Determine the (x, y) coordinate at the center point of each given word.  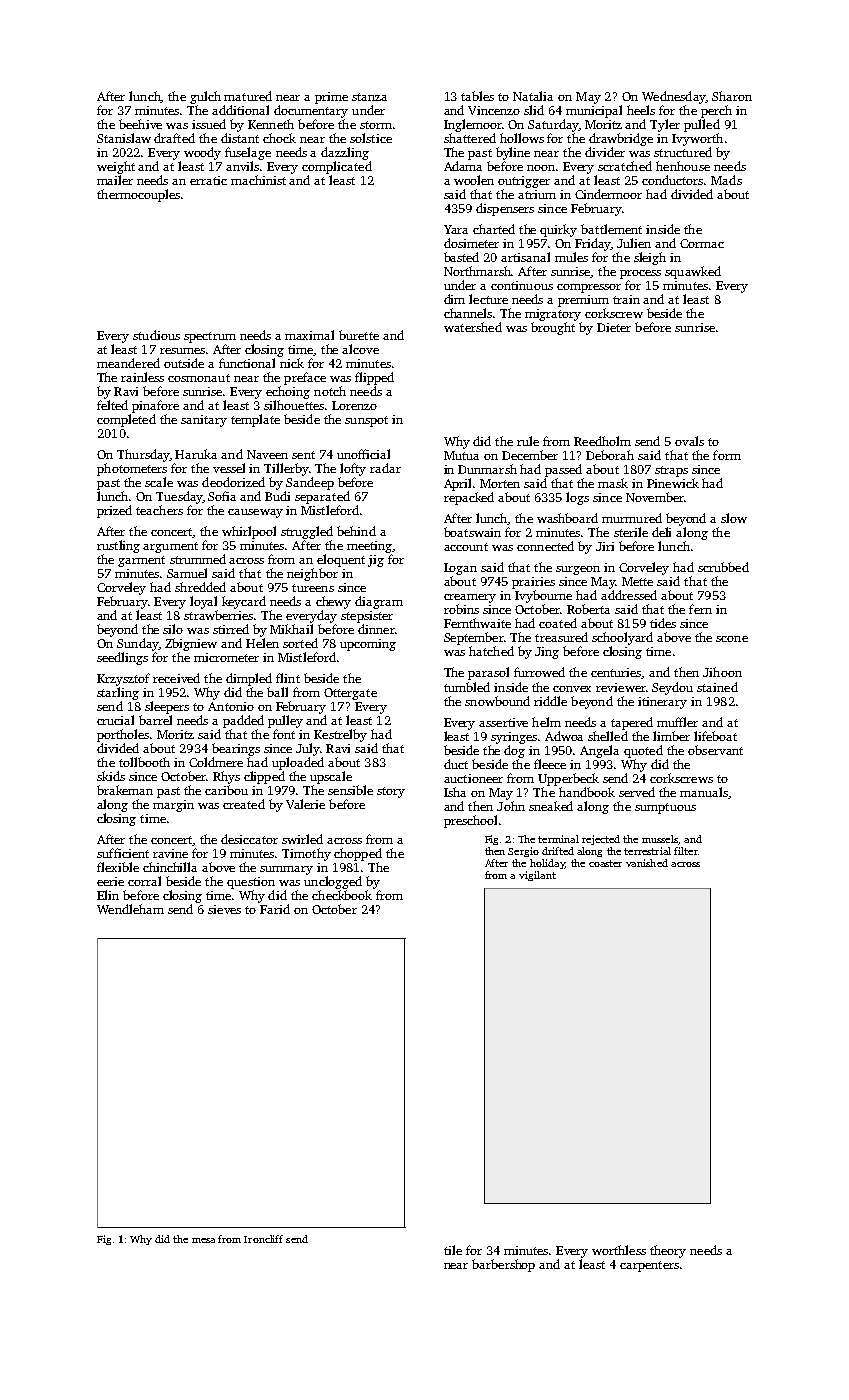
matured (248, 96)
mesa (203, 1240)
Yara (456, 229)
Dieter (614, 327)
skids (111, 776)
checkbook (342, 895)
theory (668, 1251)
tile (453, 1250)
